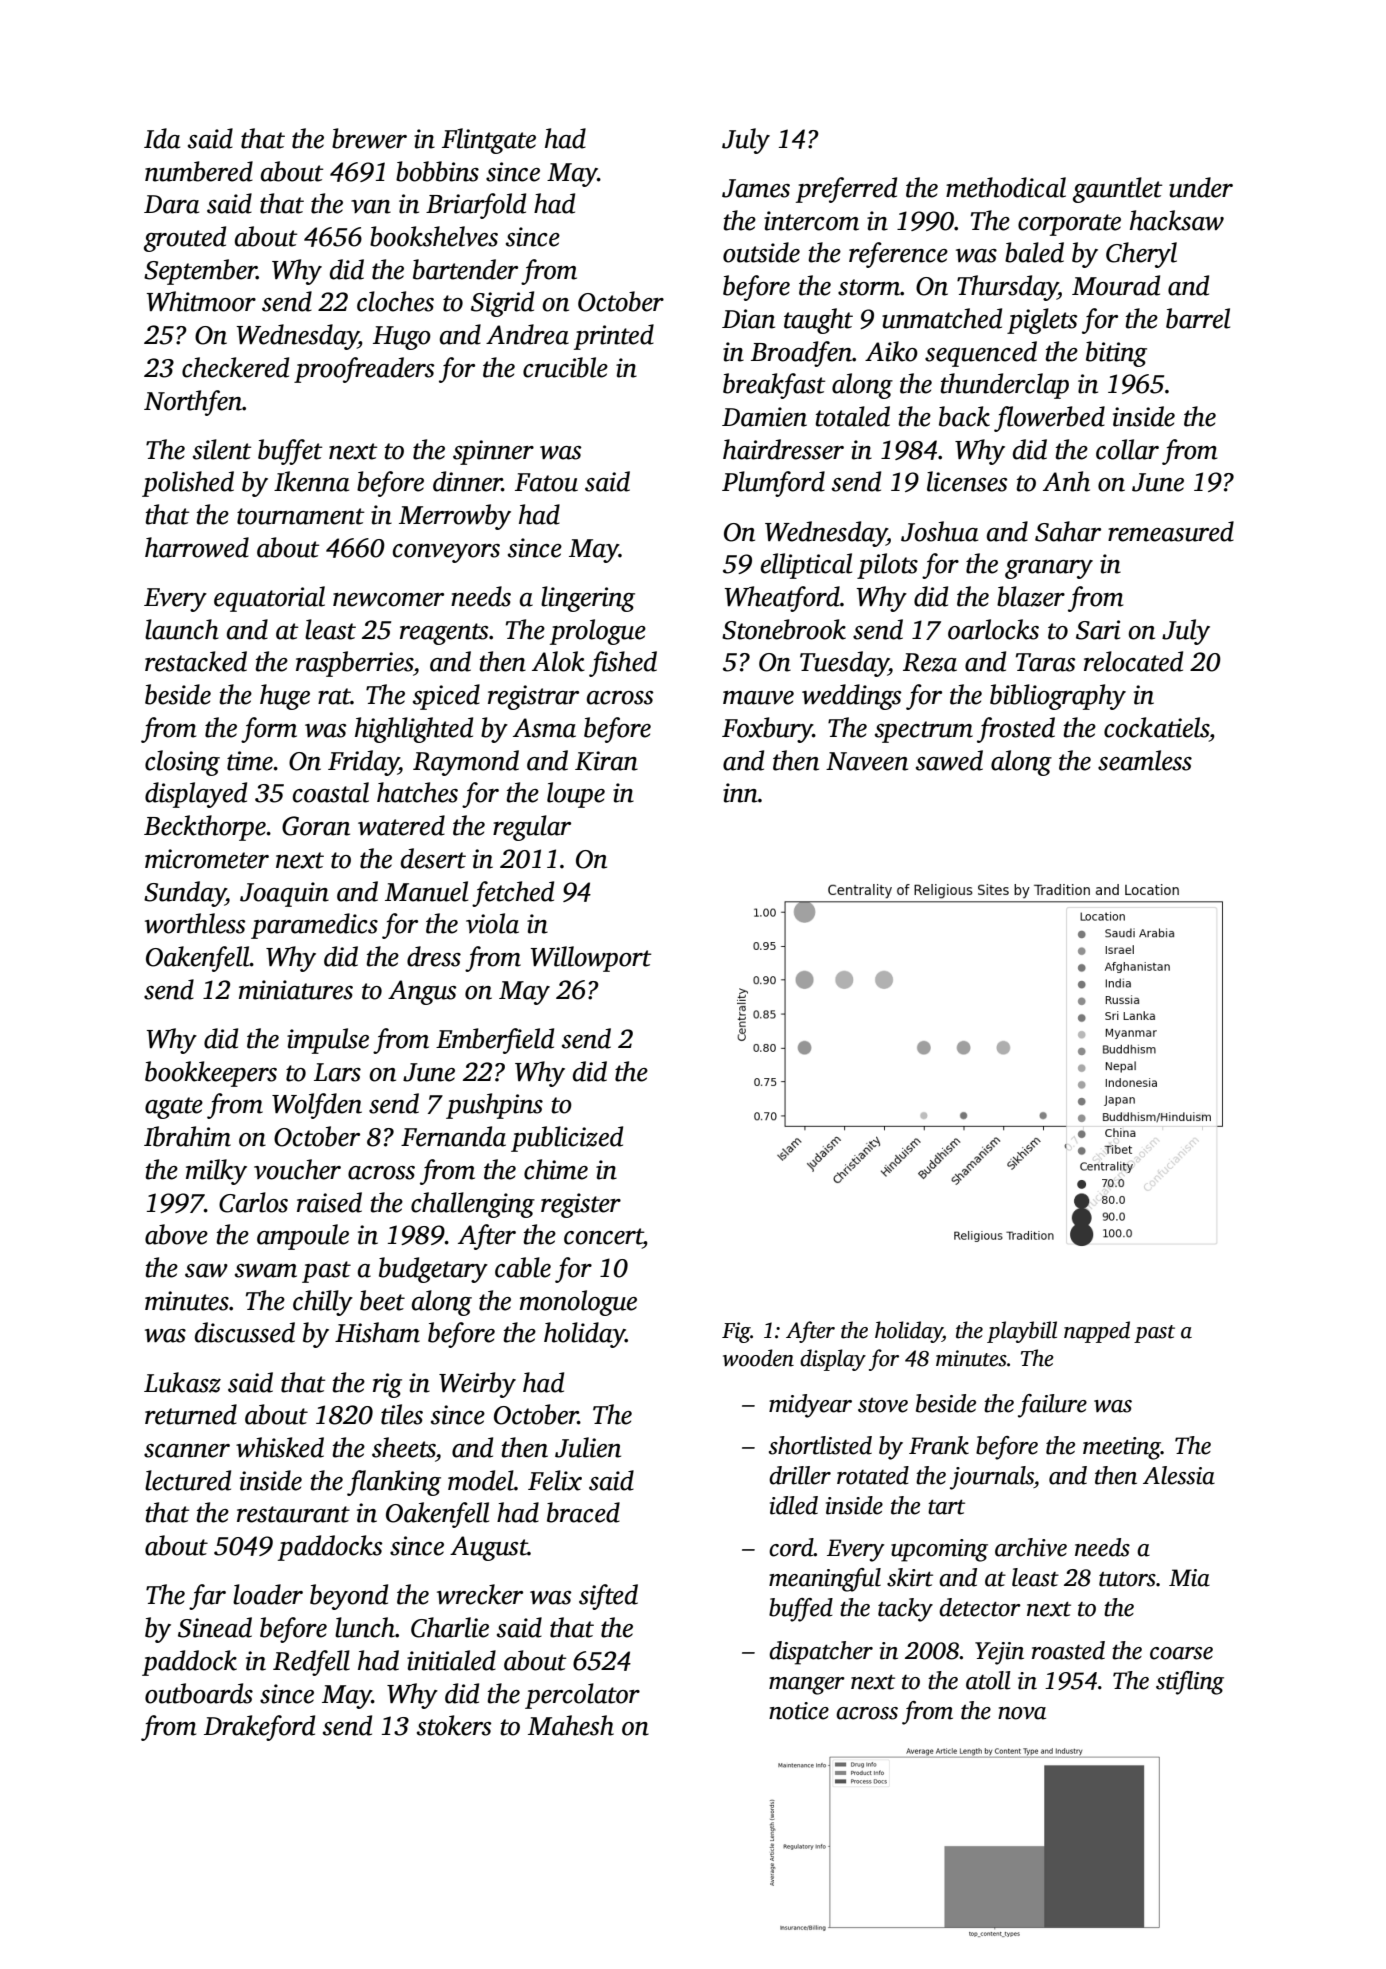 Image resolution: width=1386 pixels, height=1969 pixels. What do you see at coordinates (1097, 1332) in the screenshot?
I see `napped` at bounding box center [1097, 1332].
